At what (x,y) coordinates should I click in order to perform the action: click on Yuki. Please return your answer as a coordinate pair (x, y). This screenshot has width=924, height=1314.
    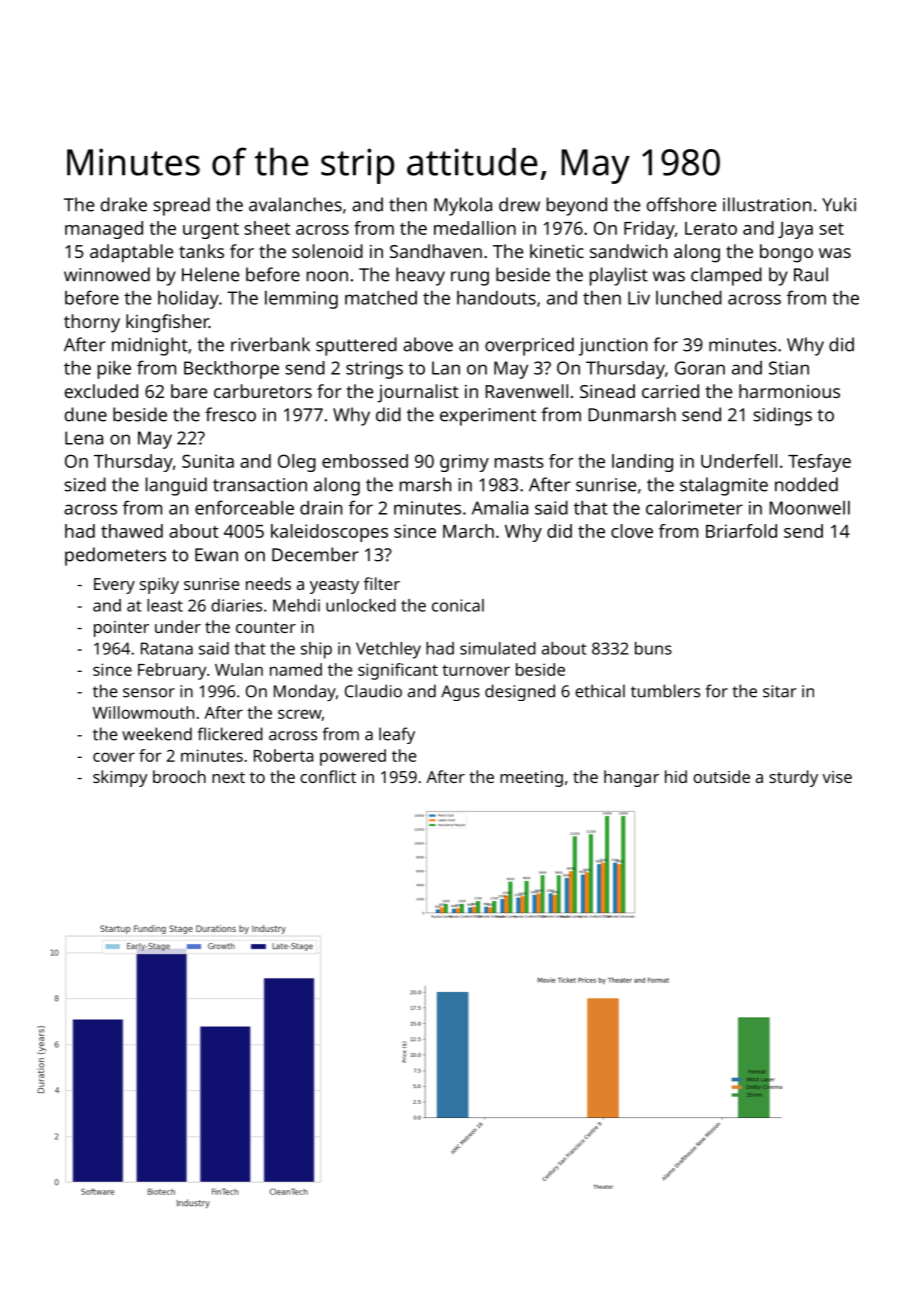
    Looking at the image, I should click on (839, 204).
